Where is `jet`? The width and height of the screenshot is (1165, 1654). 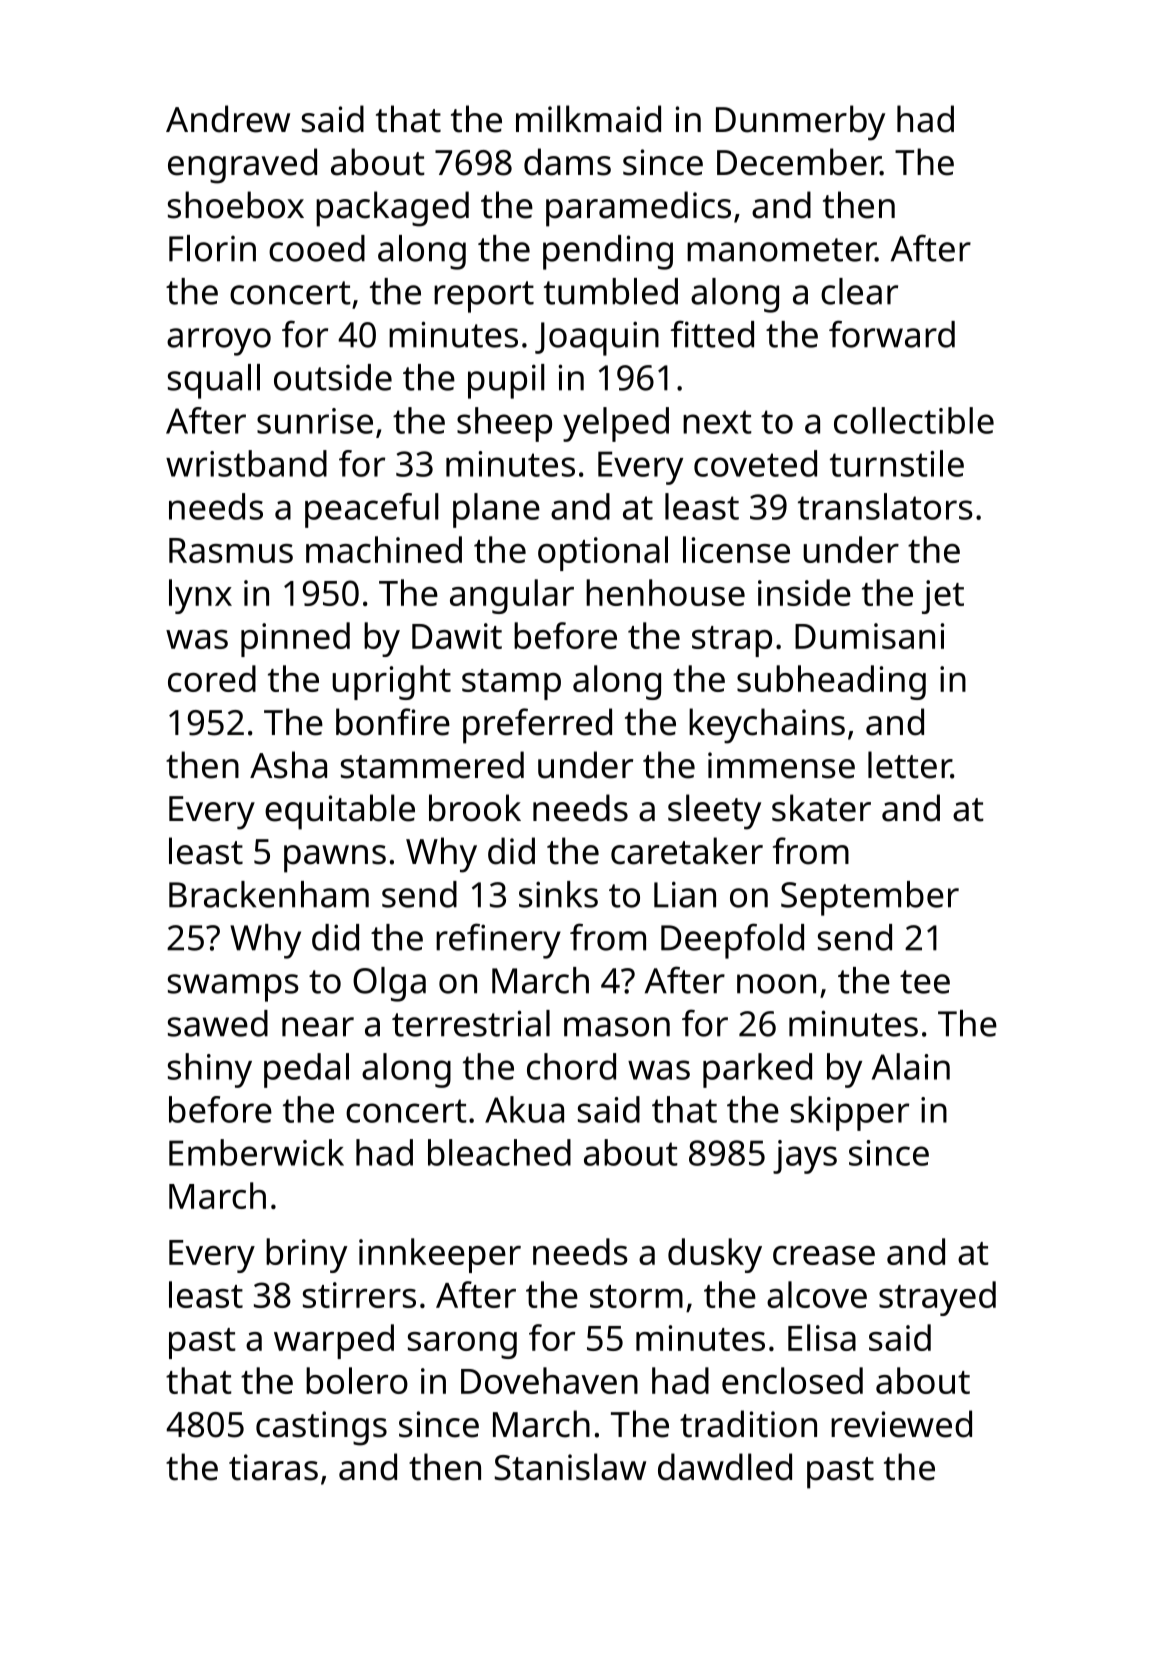
jet is located at coordinates (943, 597).
